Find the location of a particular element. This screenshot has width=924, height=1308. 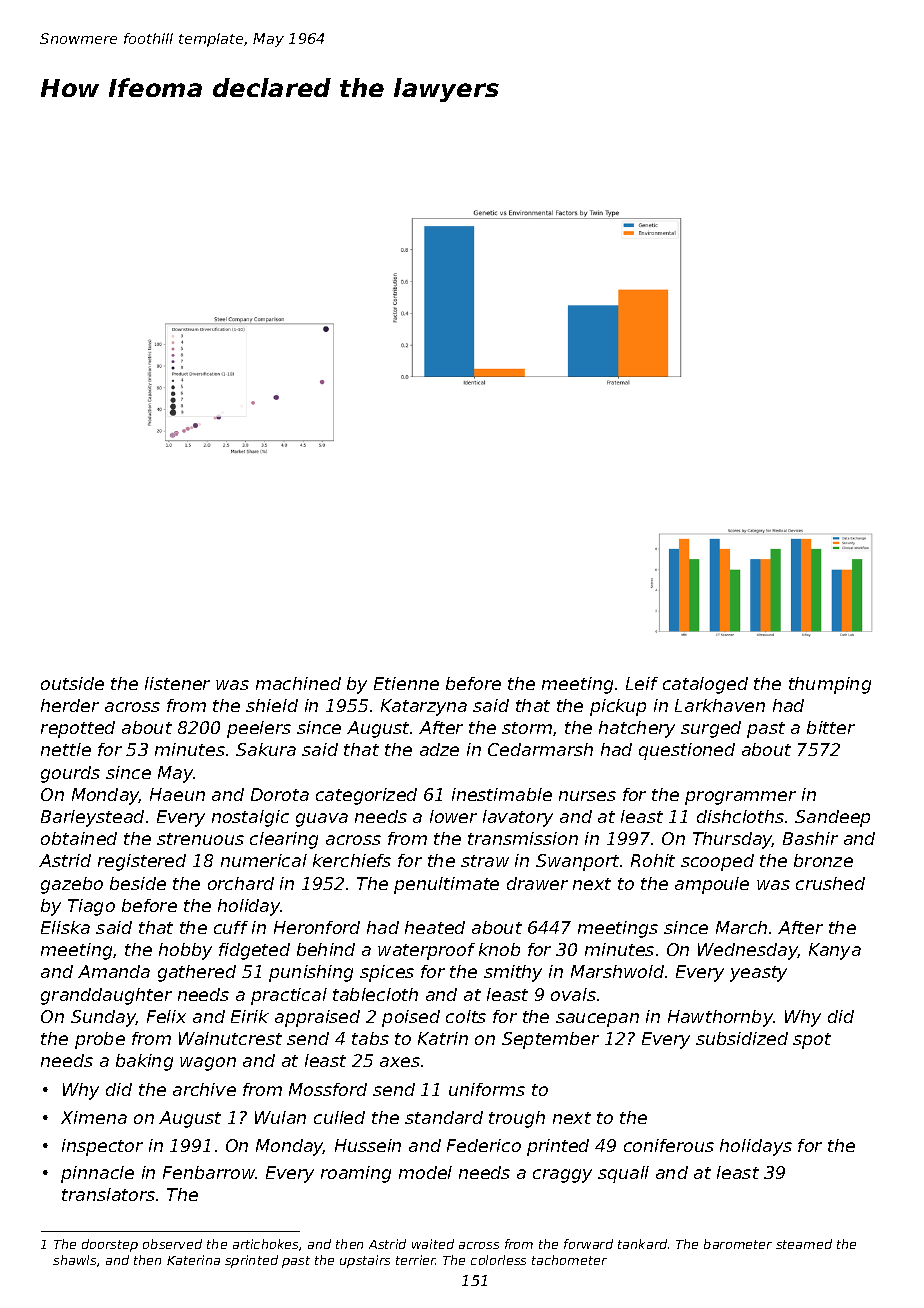

adze is located at coordinates (439, 749).
